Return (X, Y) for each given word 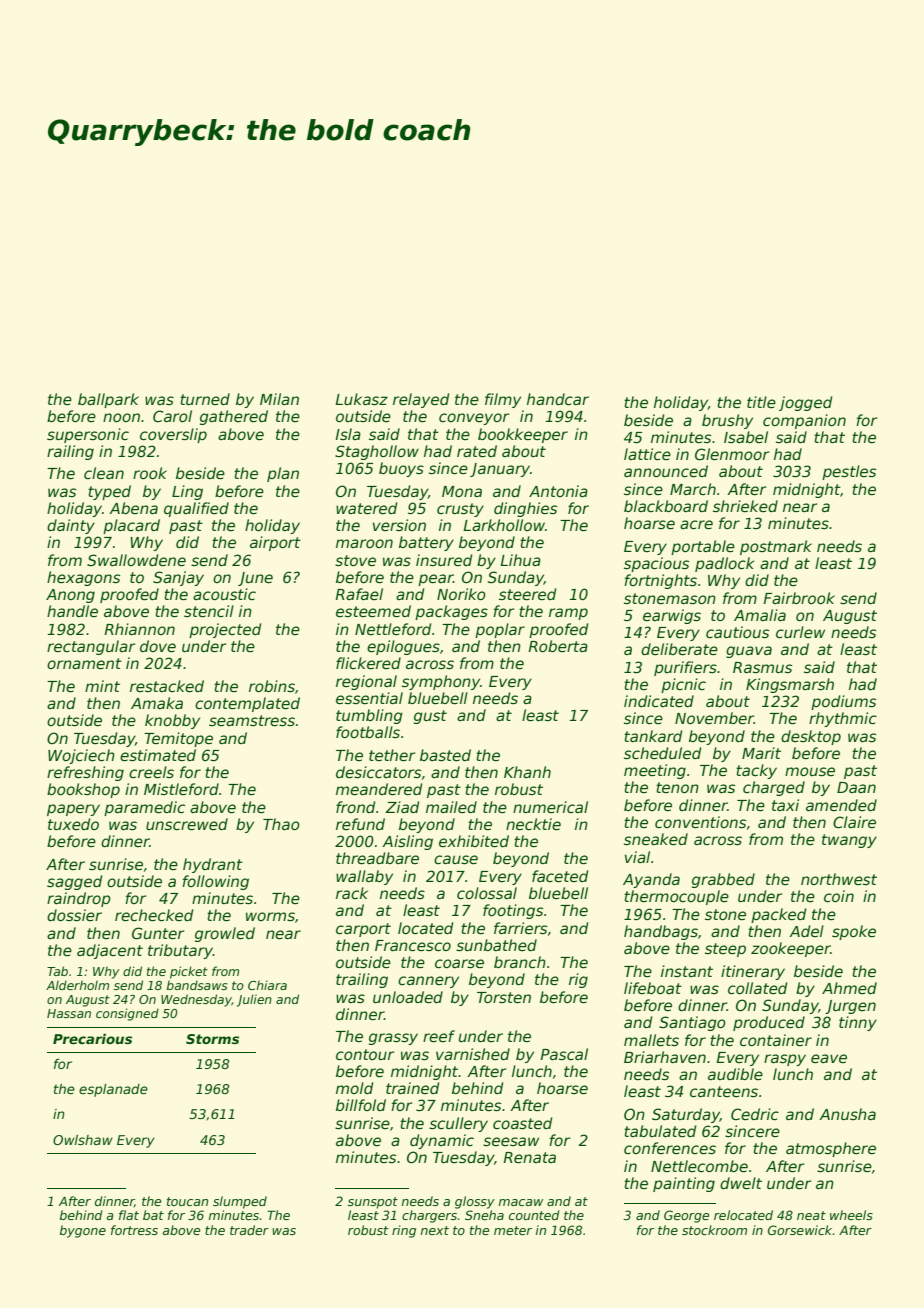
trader (249, 1230)
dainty (71, 526)
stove (355, 560)
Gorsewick (800, 1230)
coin (839, 896)
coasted (522, 1123)
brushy (727, 421)
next (435, 1230)
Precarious (92, 1039)
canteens (724, 1091)
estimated (158, 755)
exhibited (474, 841)
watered (366, 508)
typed (109, 492)
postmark (776, 547)
